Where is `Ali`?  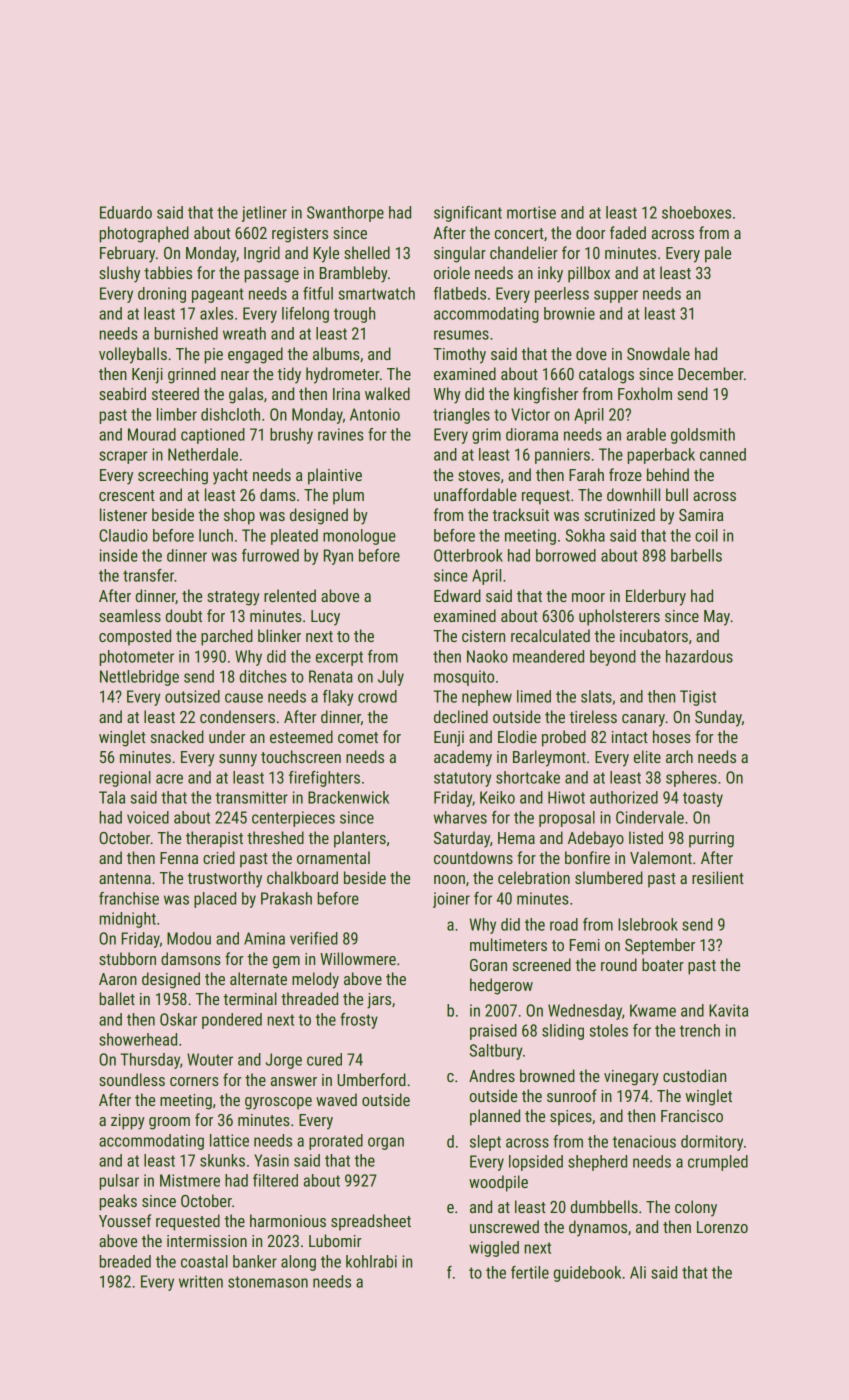
Ali is located at coordinates (638, 1272).
